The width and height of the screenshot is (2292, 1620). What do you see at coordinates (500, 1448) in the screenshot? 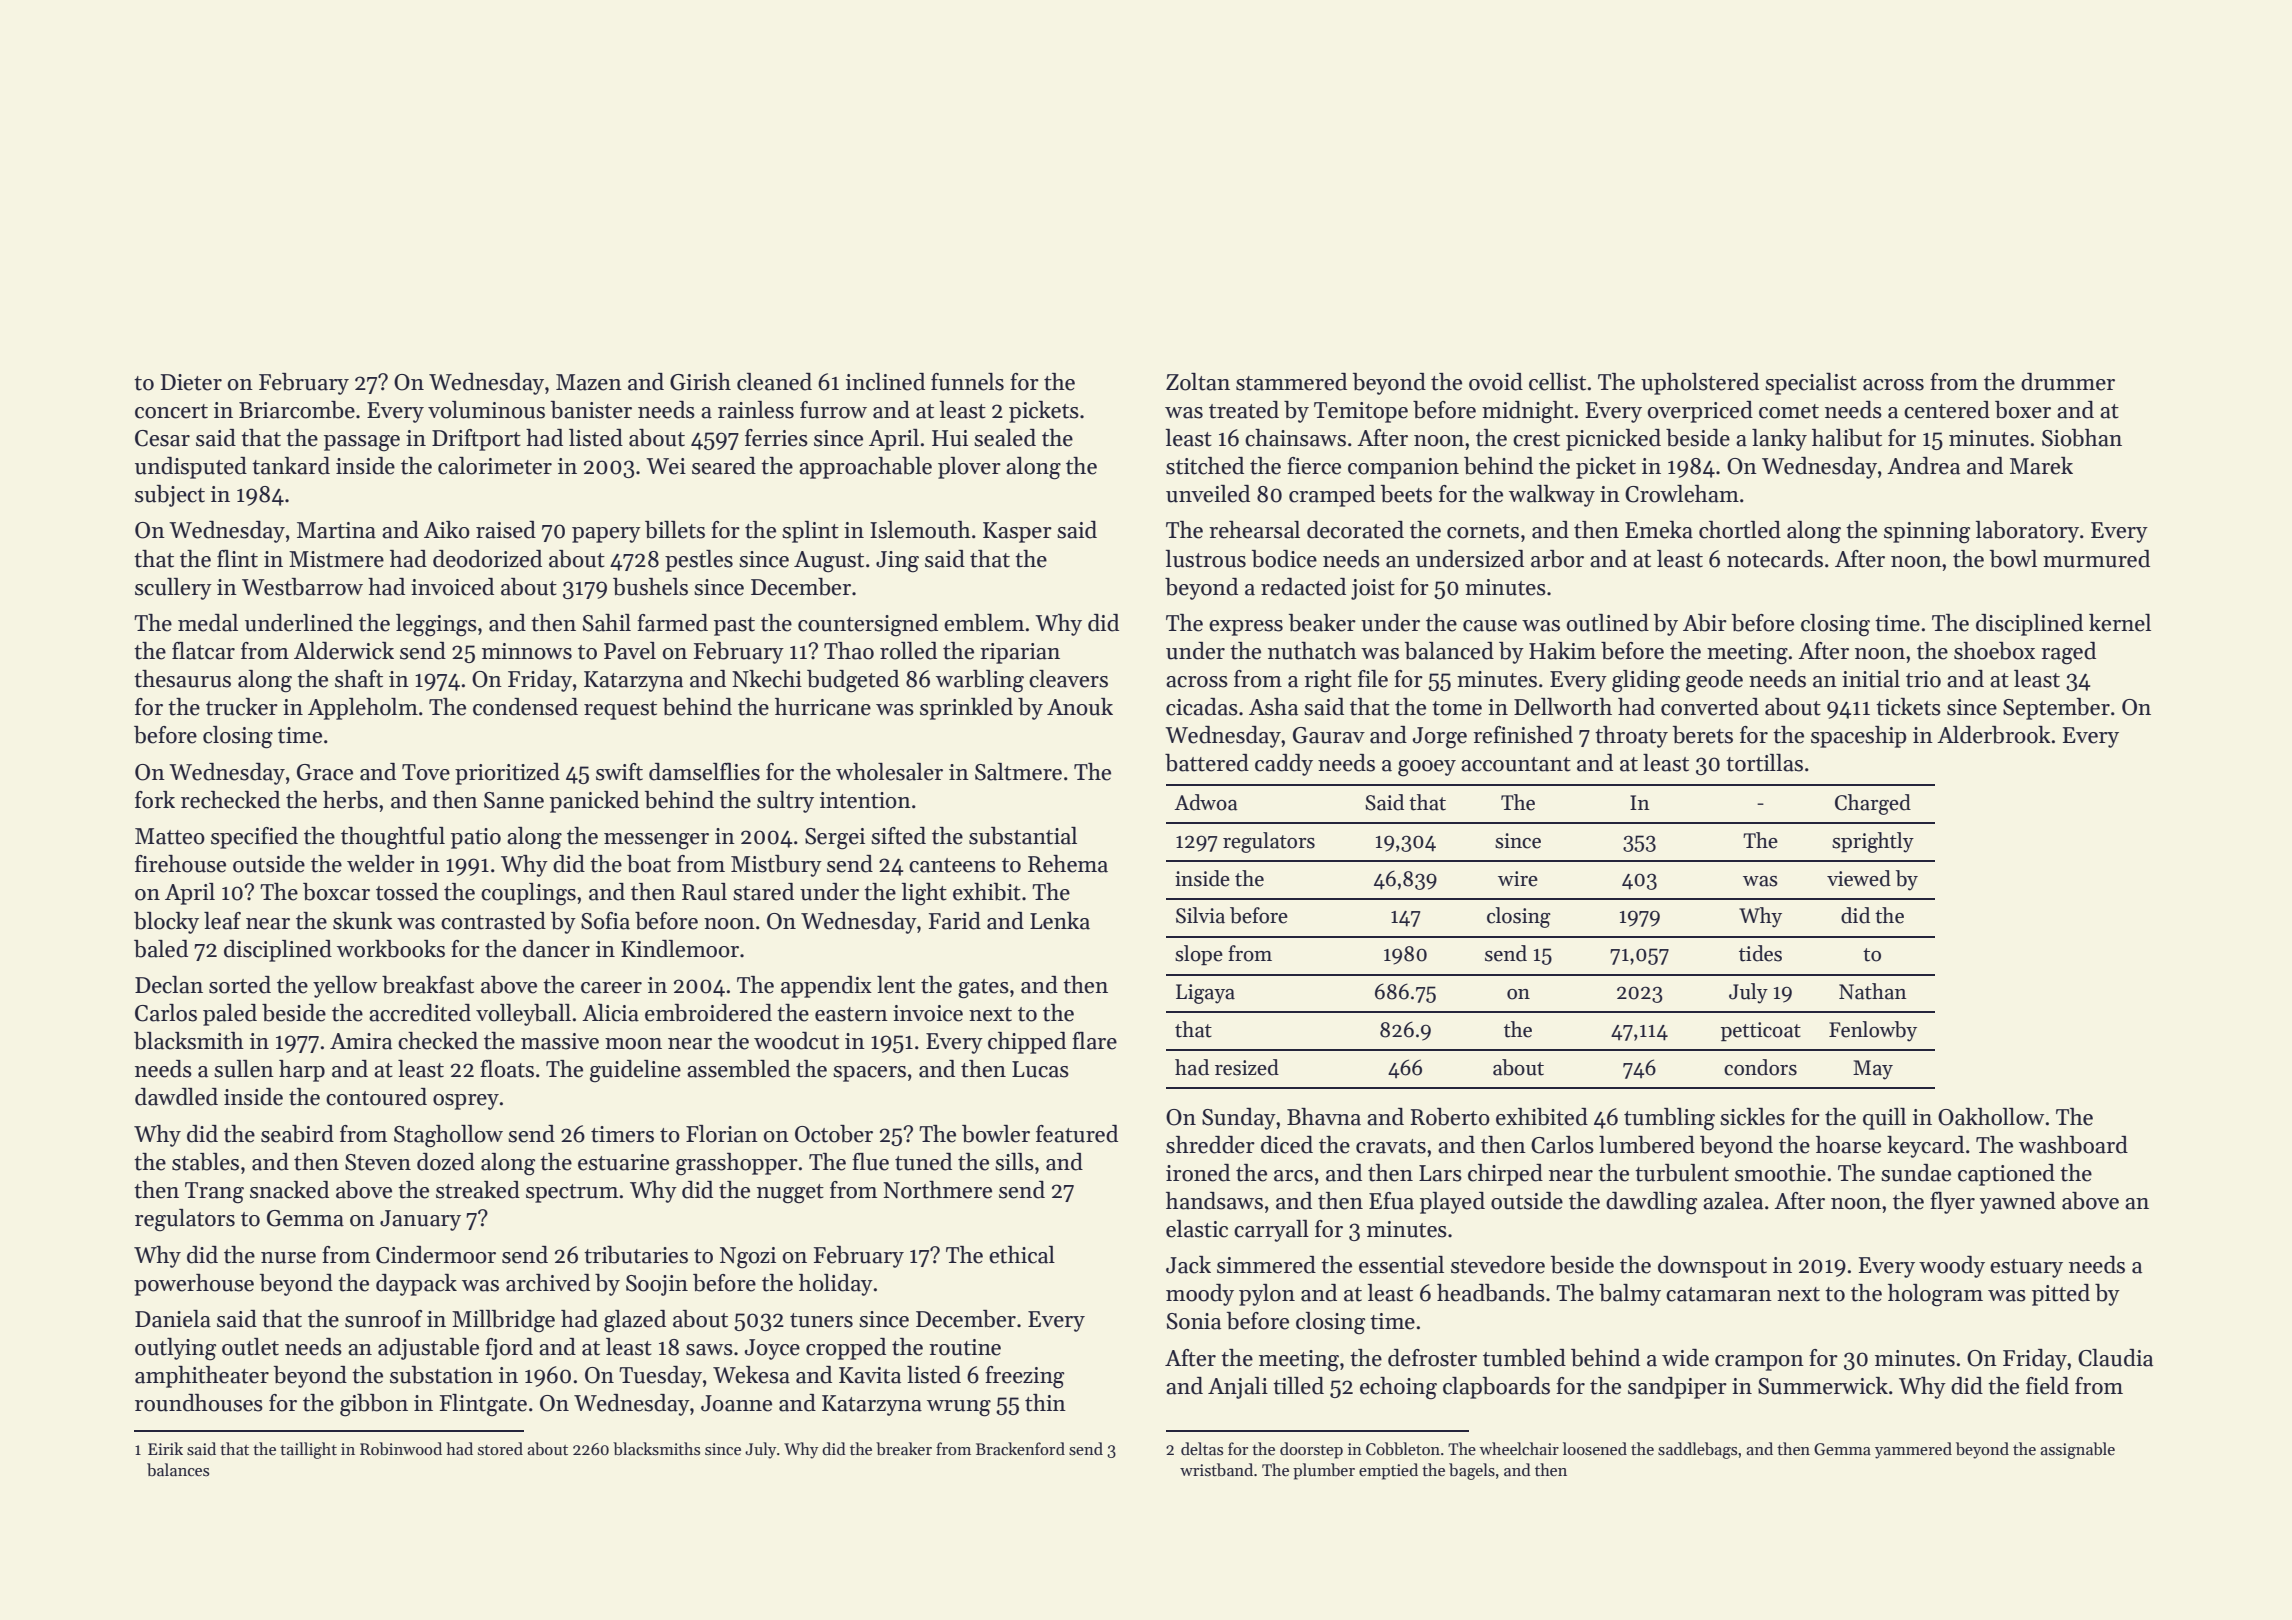
I see `stored` at bounding box center [500, 1448].
